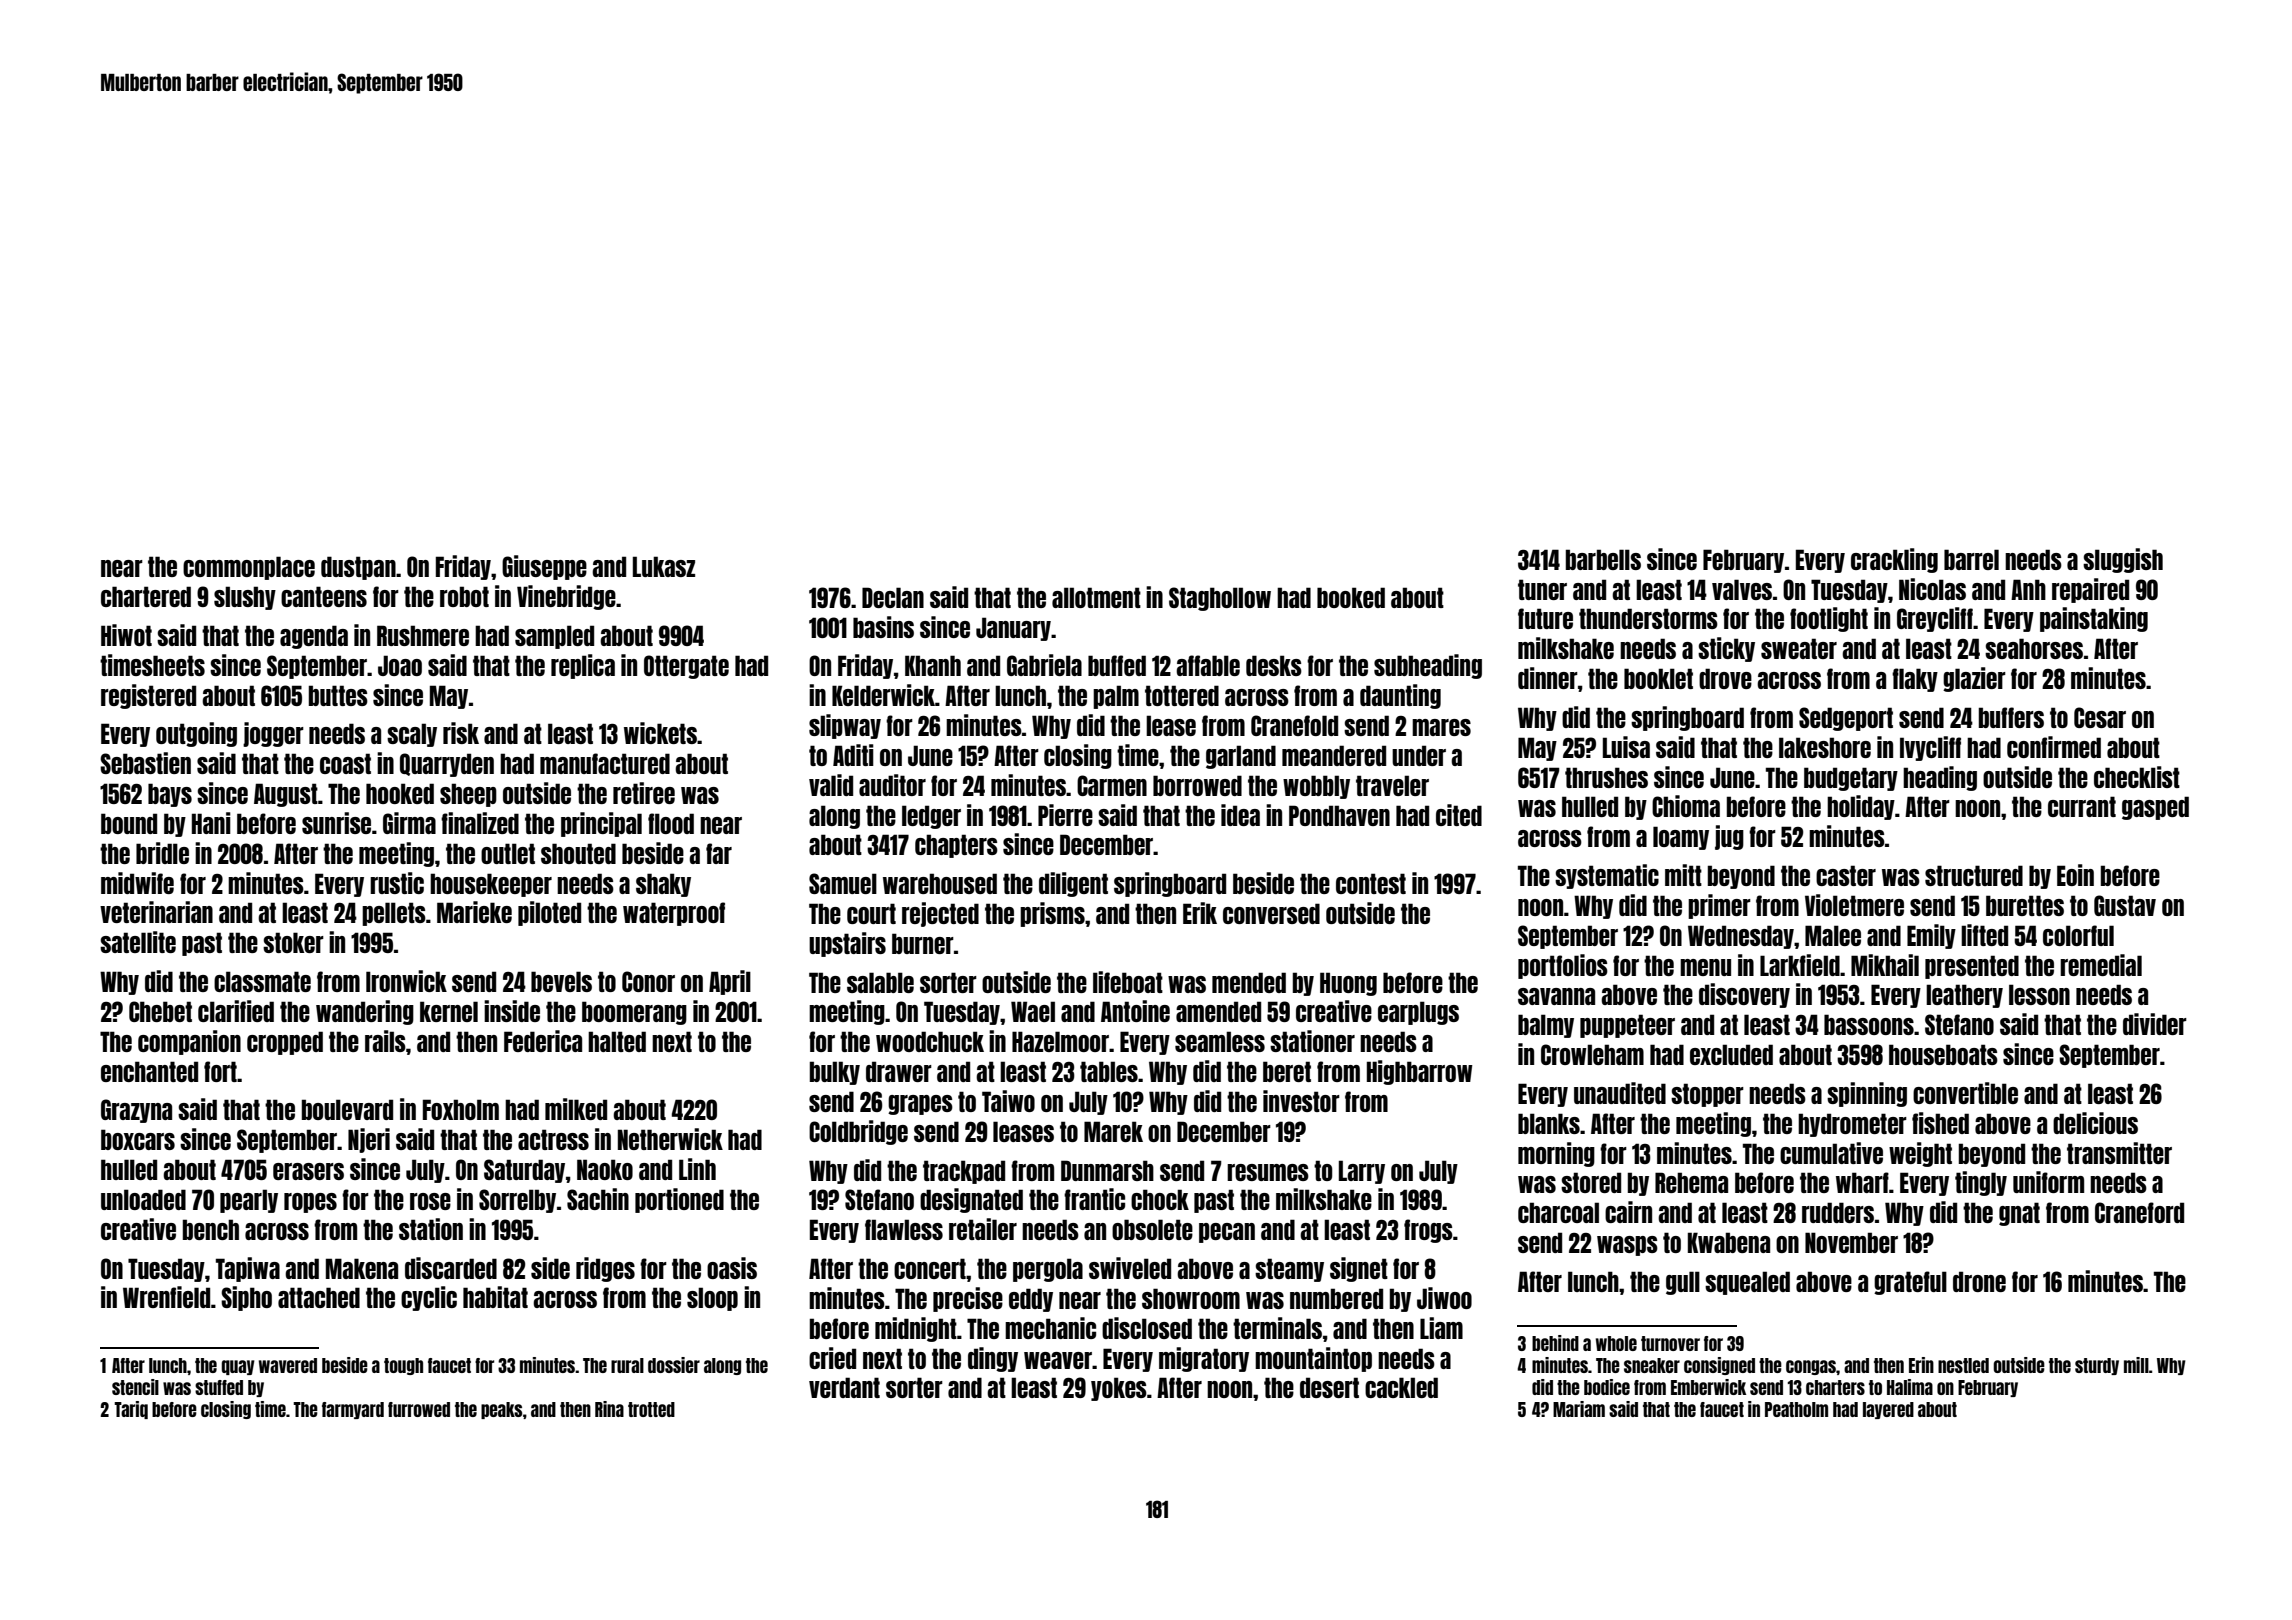 This document has width=2292, height=1620. What do you see at coordinates (2082, 806) in the document?
I see `currant` at bounding box center [2082, 806].
